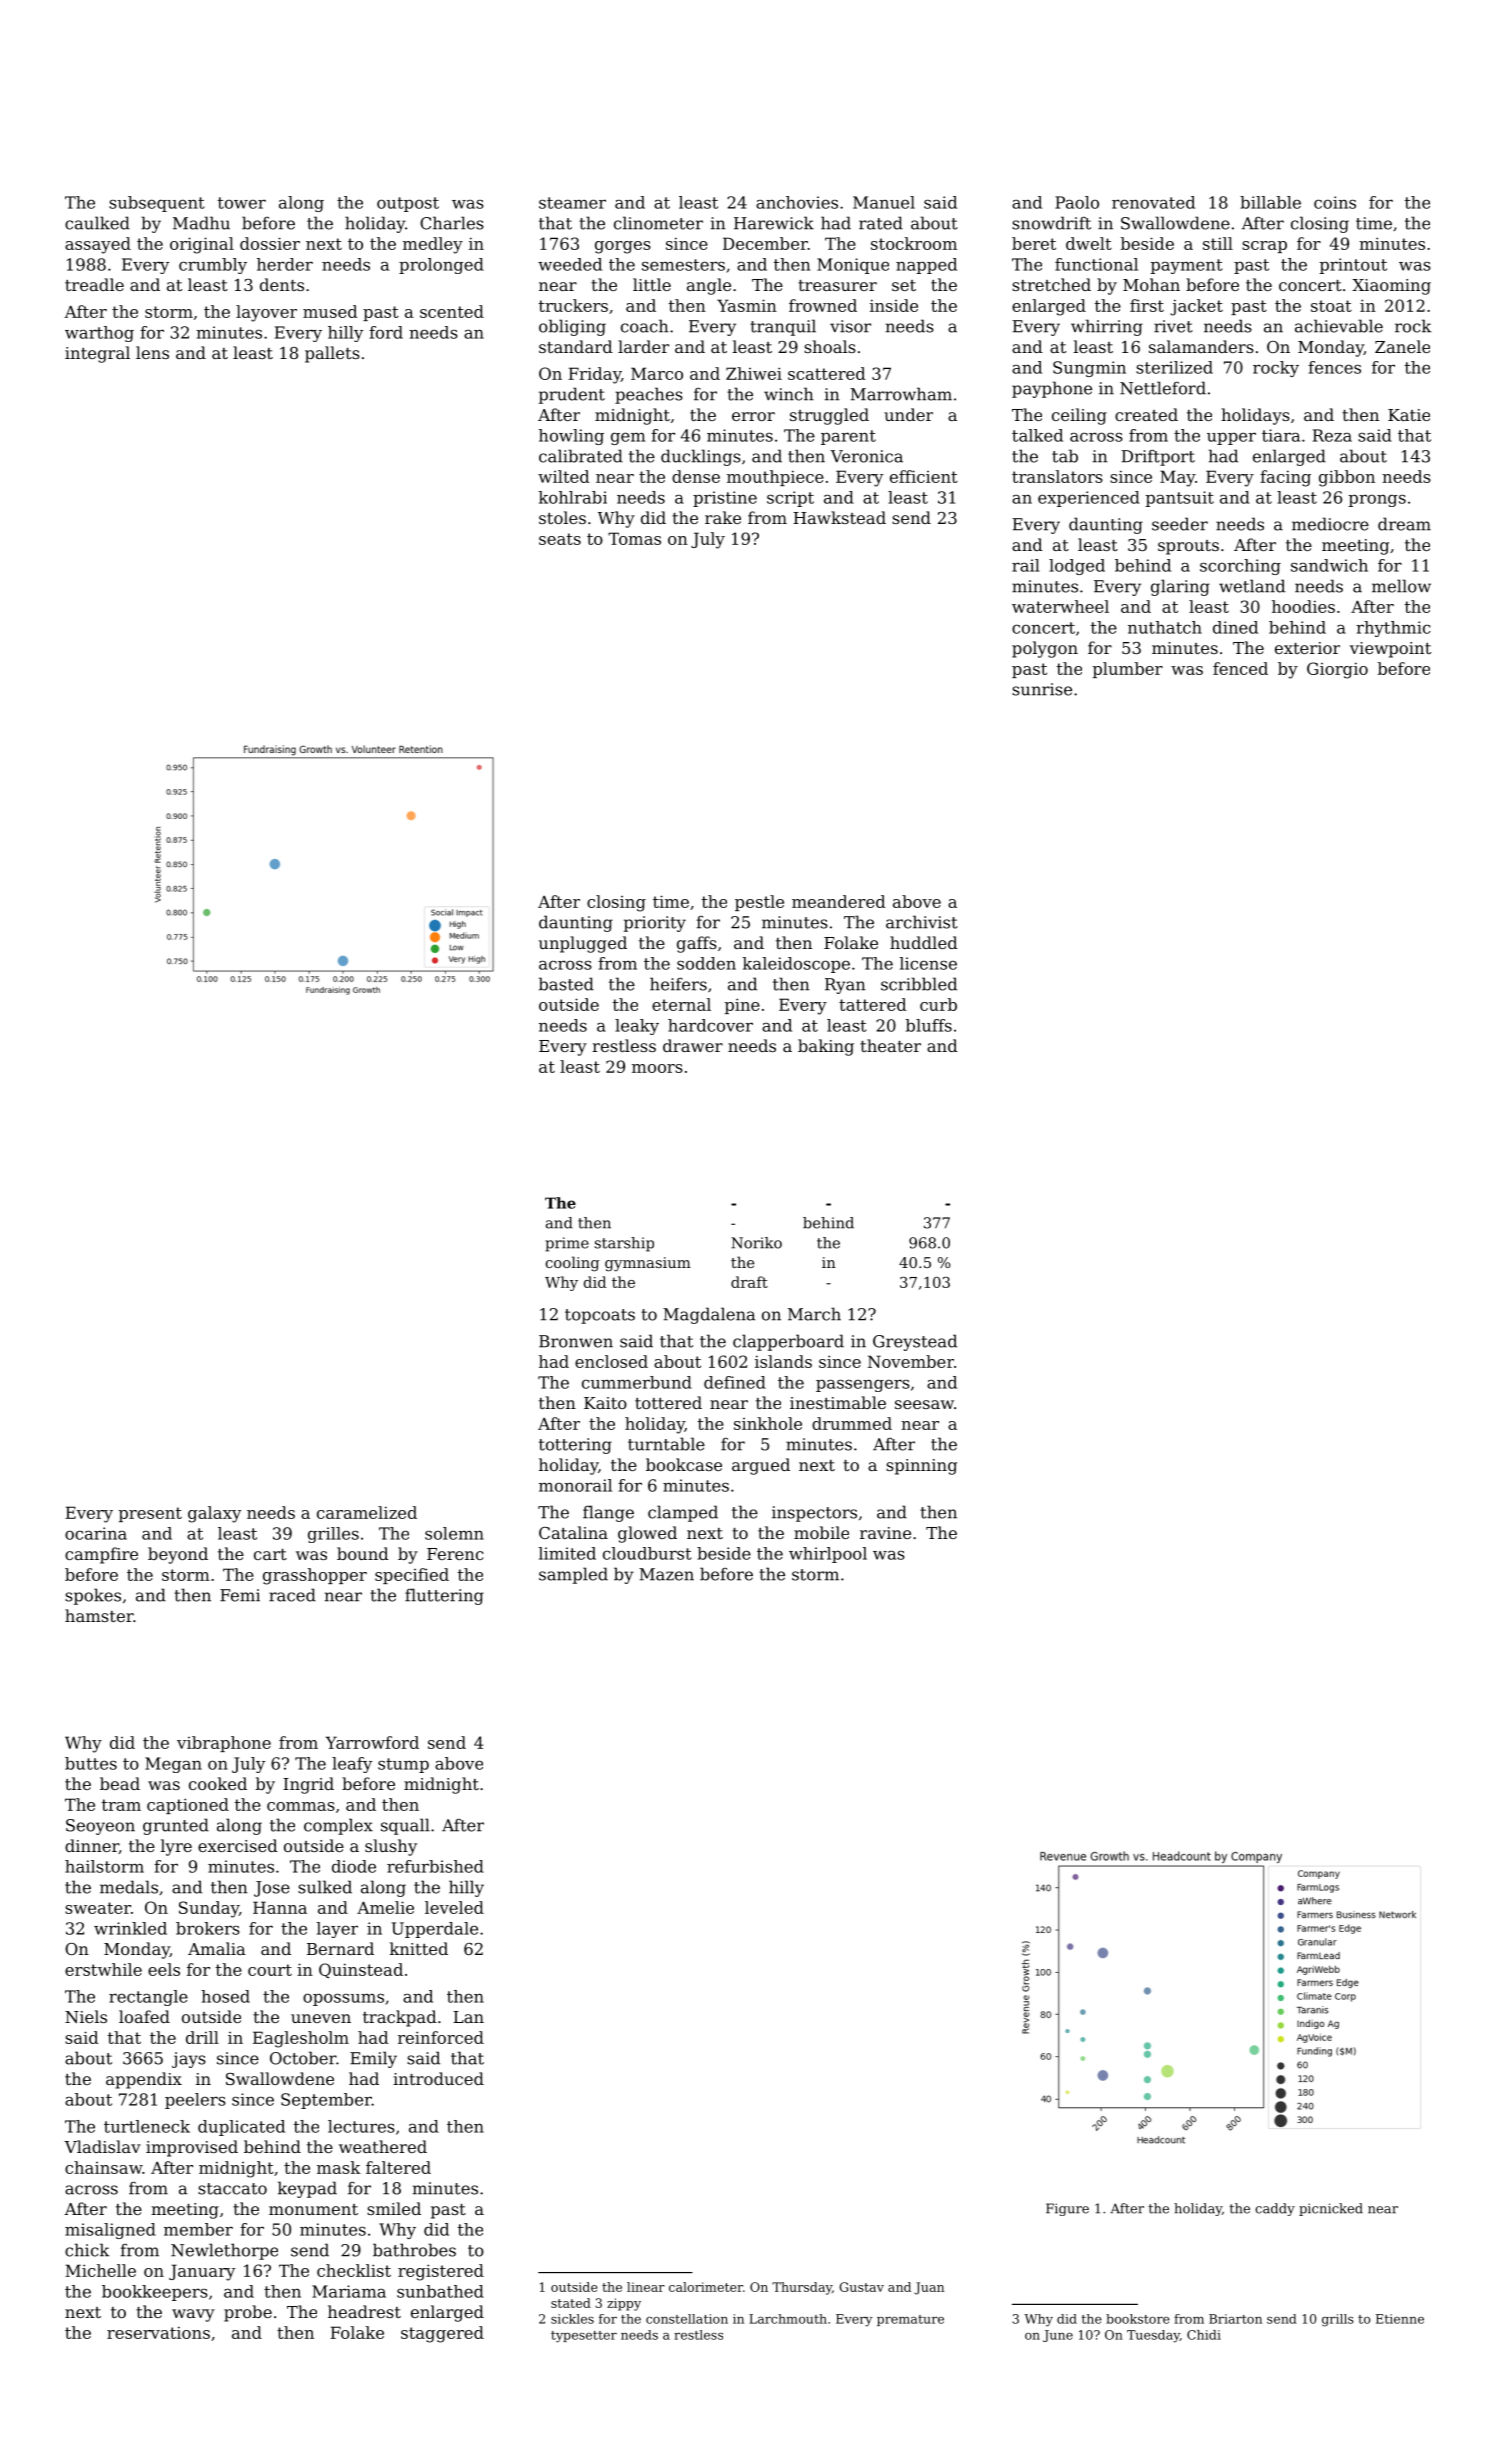 The width and height of the screenshot is (1496, 2464). I want to click on hoodies, so click(1303, 606).
